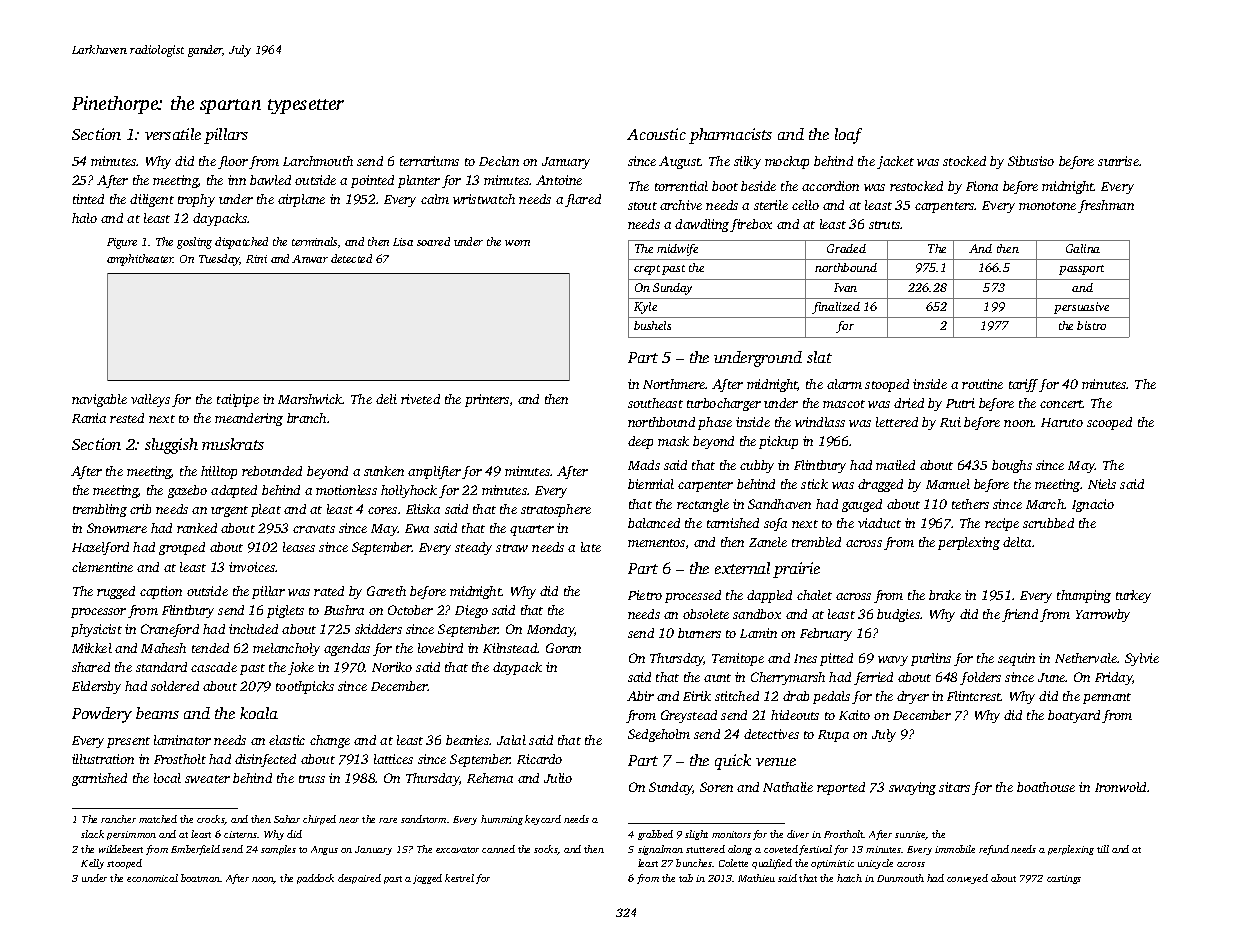 The image size is (1233, 952). What do you see at coordinates (680, 162) in the page?
I see `August` at bounding box center [680, 162].
